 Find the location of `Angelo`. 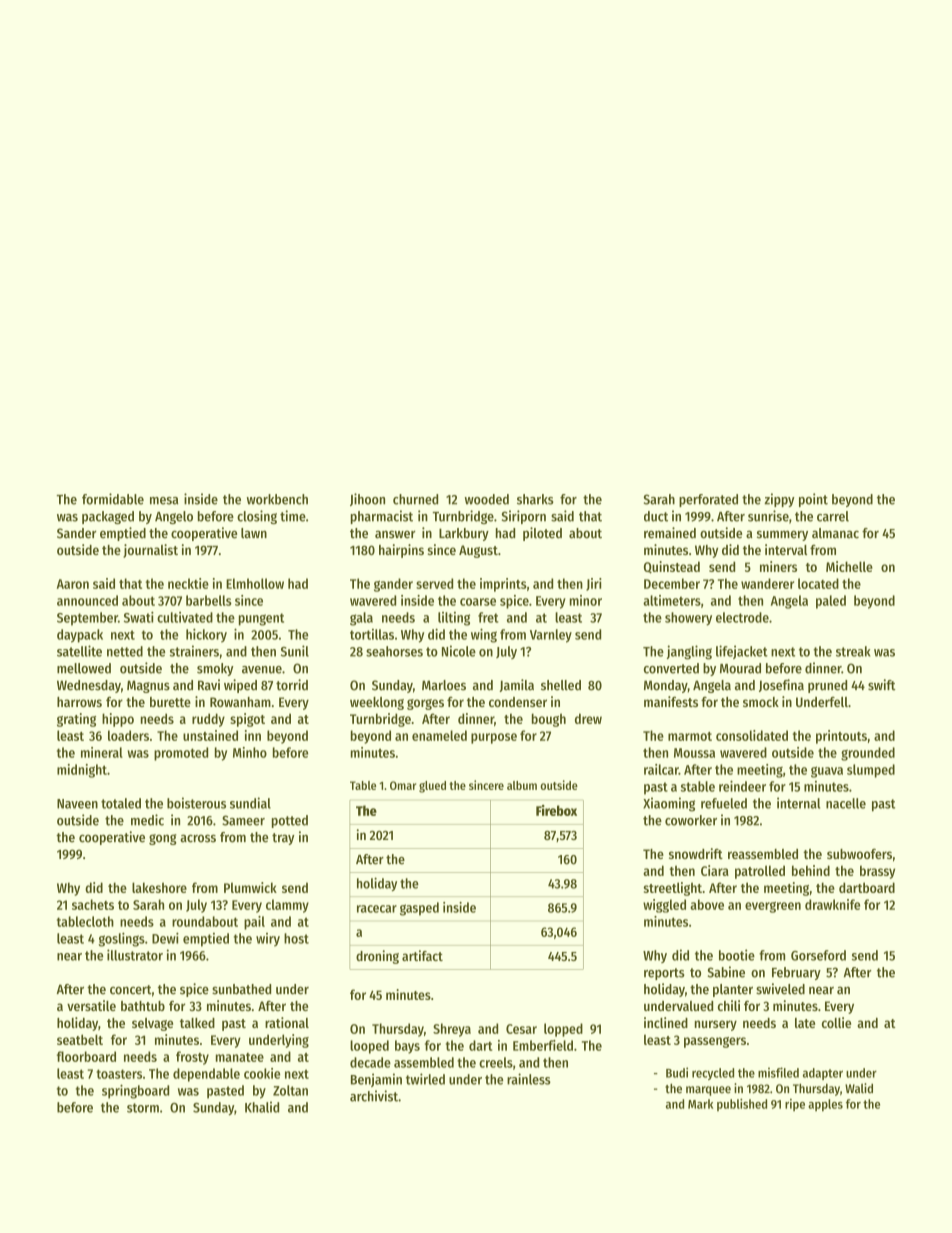

Angelo is located at coordinates (174, 517).
